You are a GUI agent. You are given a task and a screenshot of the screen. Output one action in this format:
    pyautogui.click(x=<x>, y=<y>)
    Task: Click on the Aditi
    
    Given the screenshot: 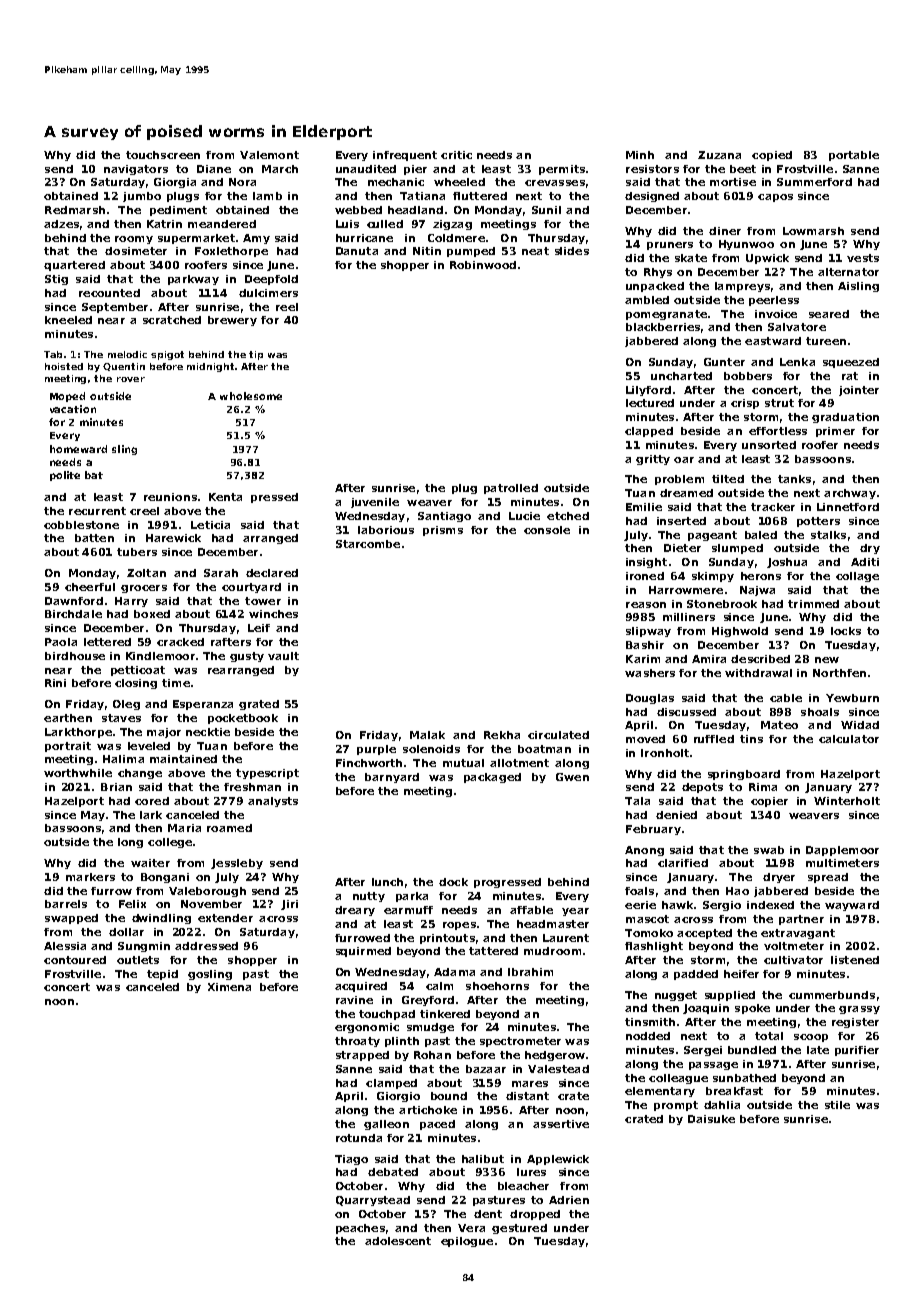 What is the action you would take?
    pyautogui.click(x=865, y=562)
